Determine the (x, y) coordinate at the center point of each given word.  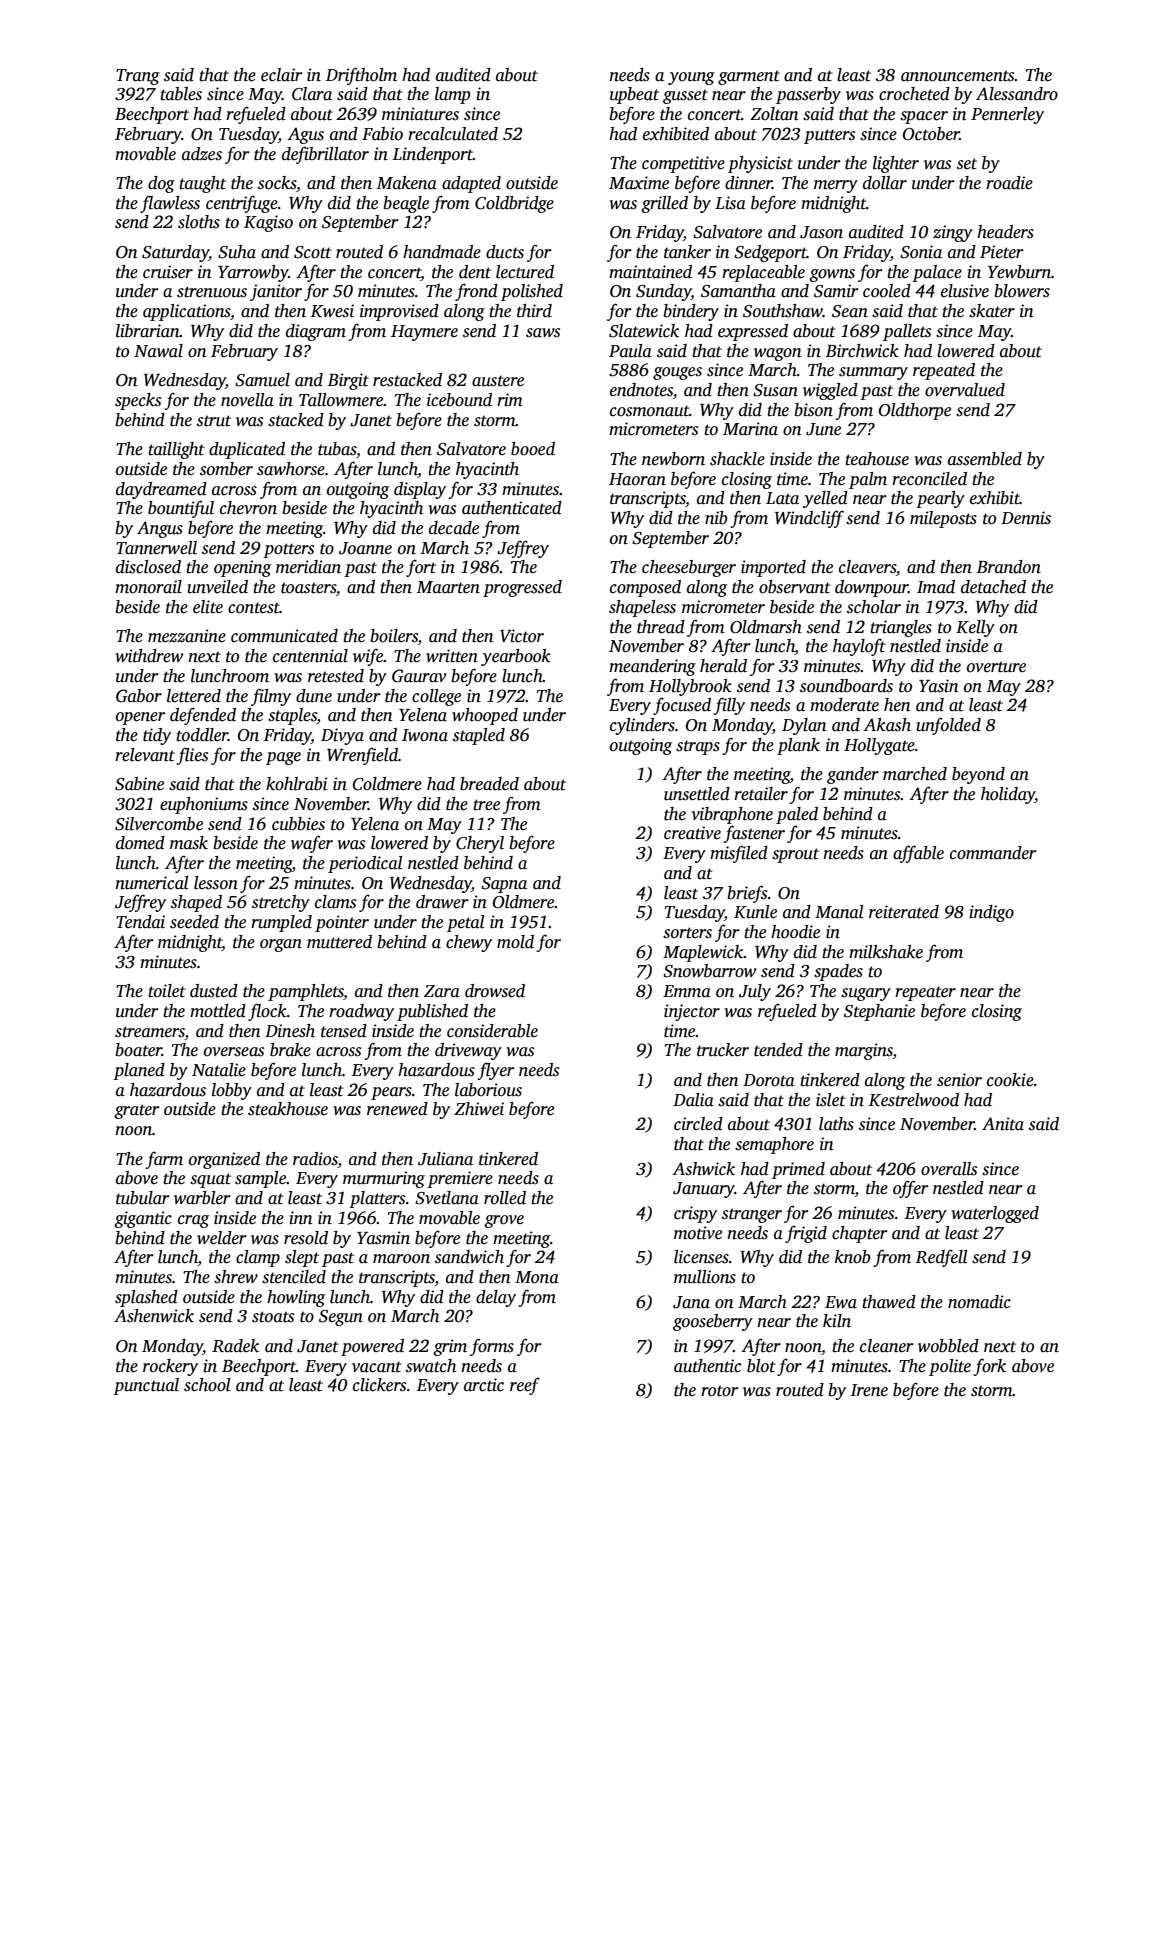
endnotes (641, 390)
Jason (821, 232)
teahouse (877, 459)
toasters (308, 588)
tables (181, 94)
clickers (379, 1385)
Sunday (663, 292)
